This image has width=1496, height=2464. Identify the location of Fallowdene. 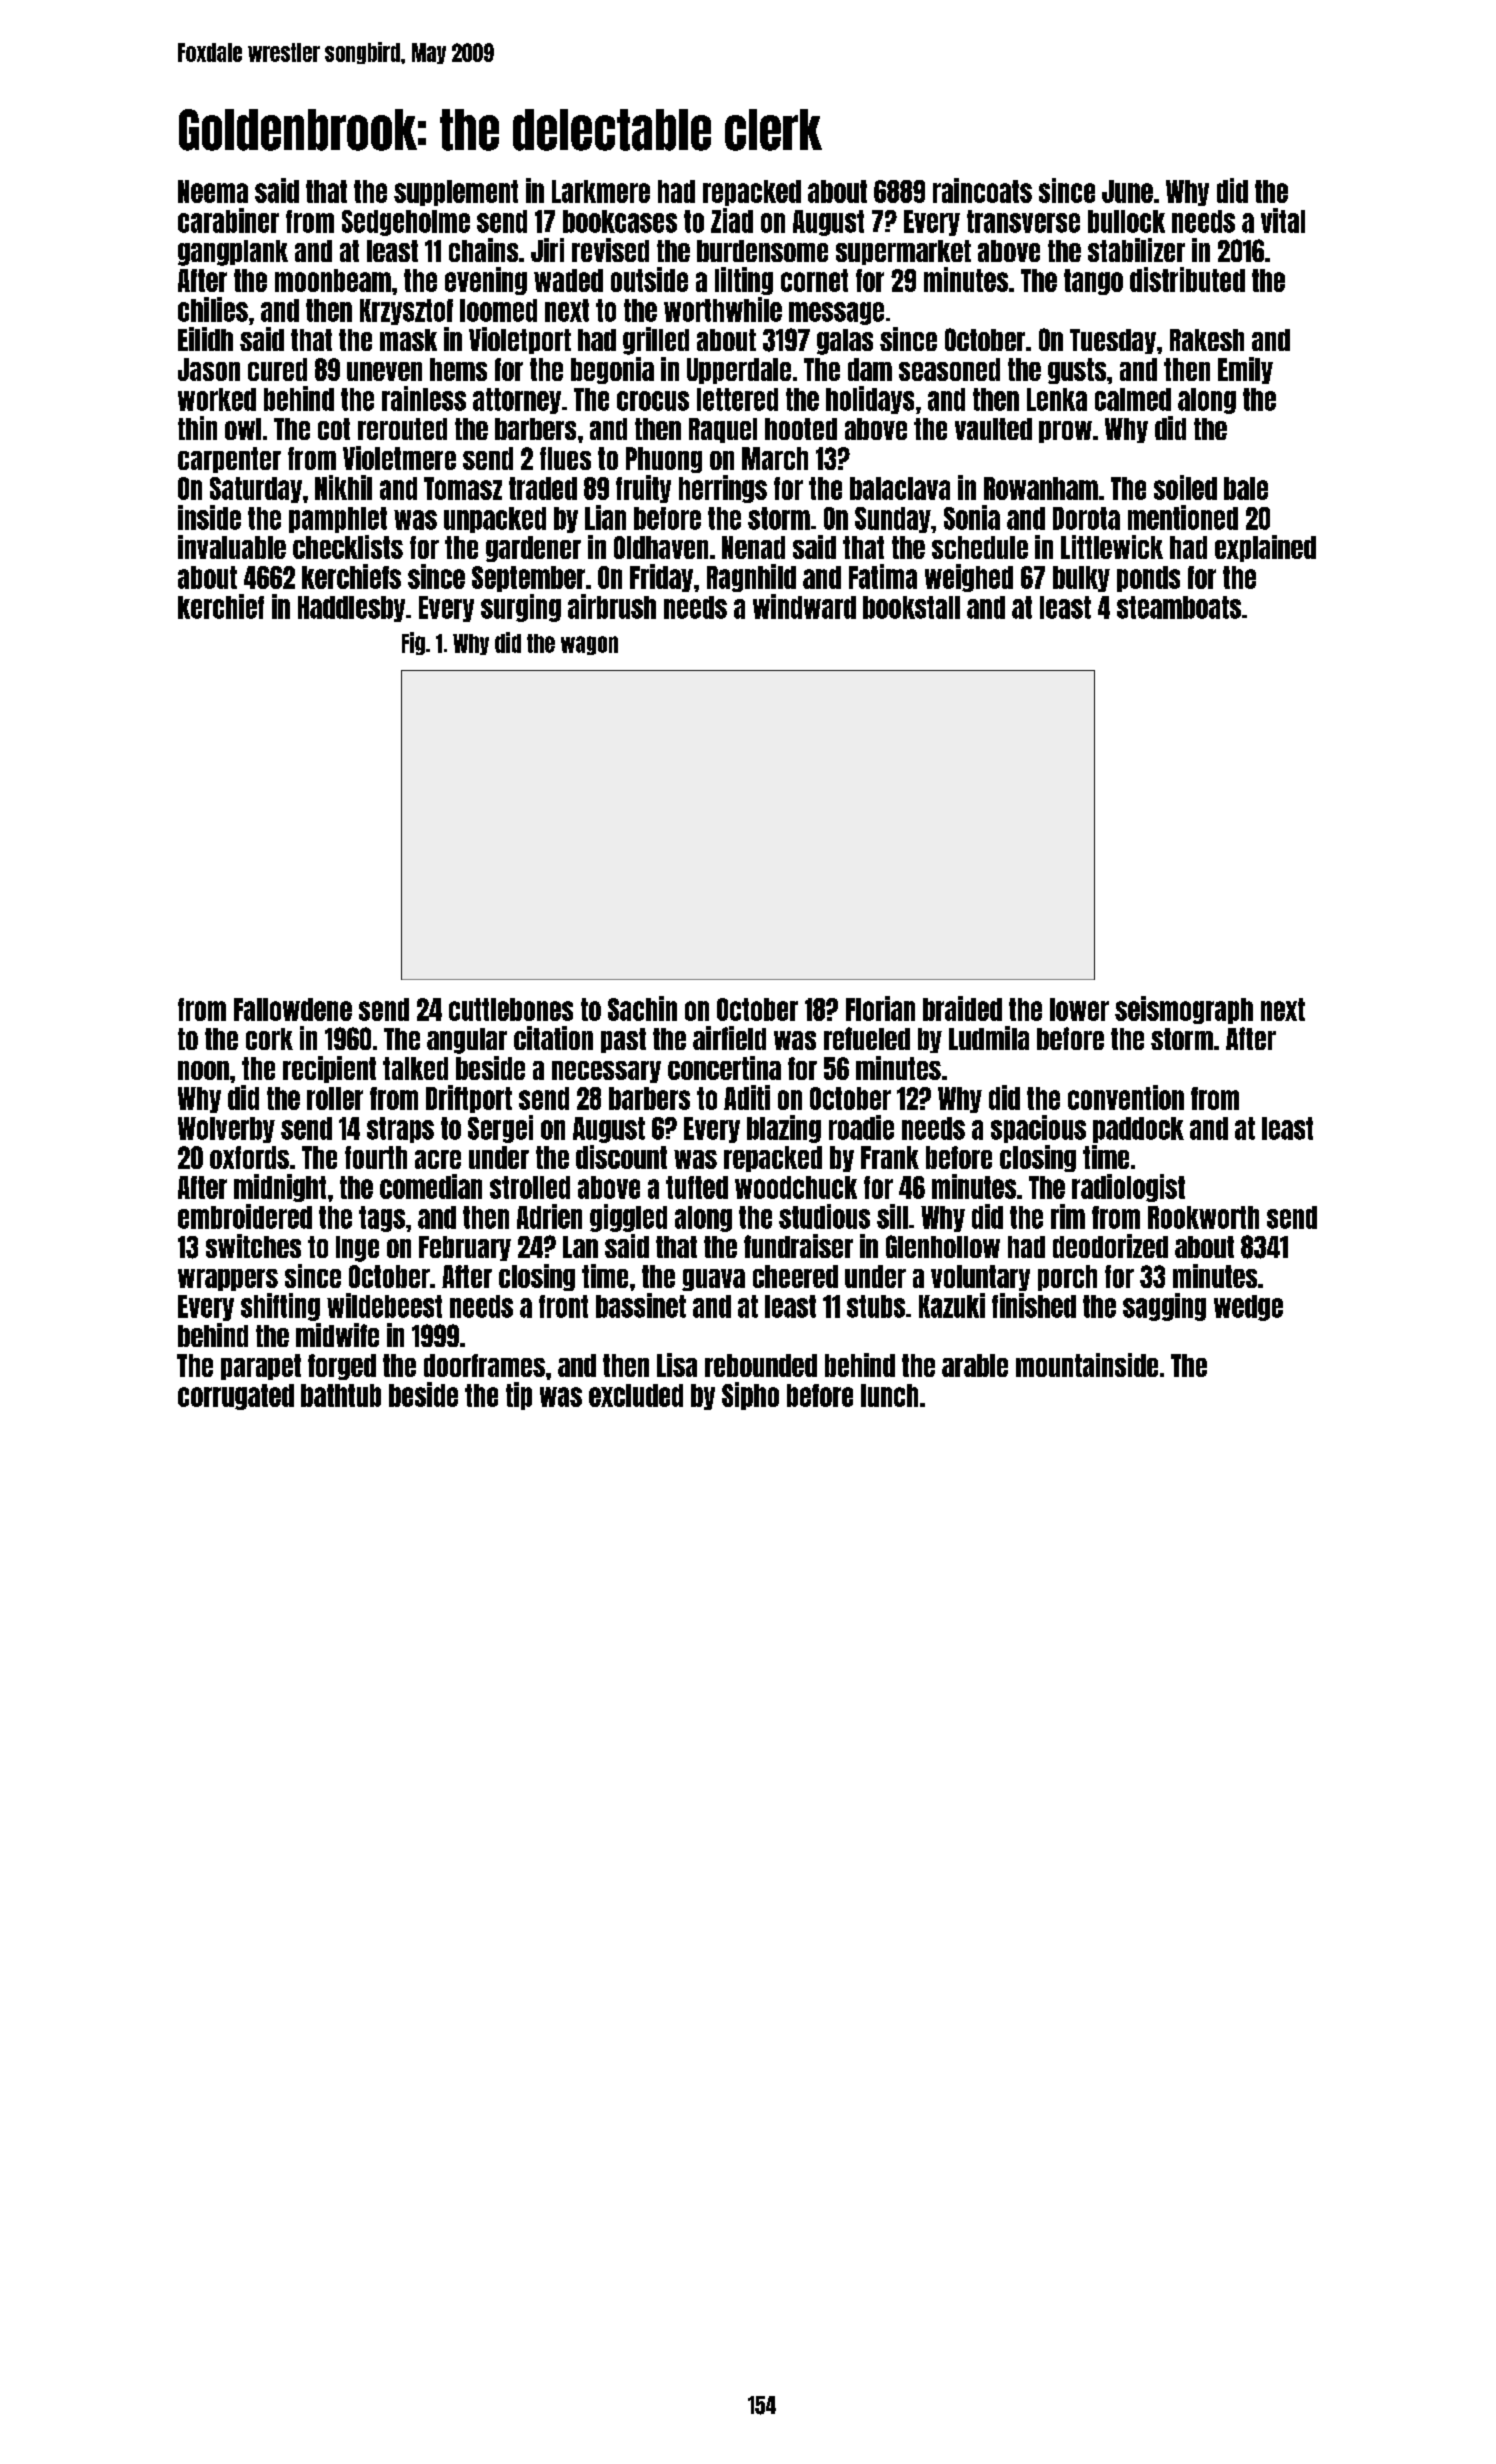
(293, 1009).
